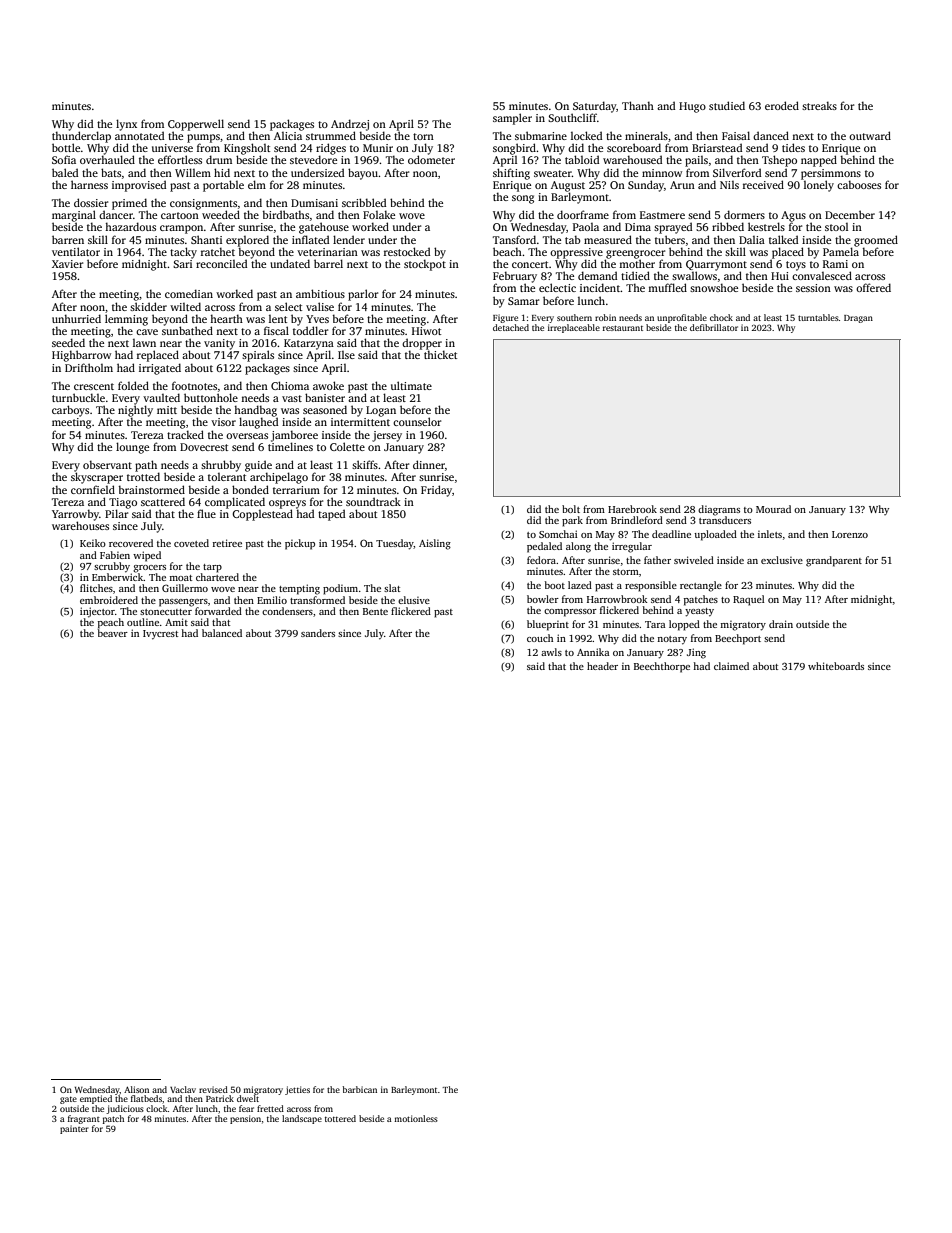 The width and height of the document is (952, 1233). What do you see at coordinates (682, 185) in the document?
I see `Arun` at bounding box center [682, 185].
